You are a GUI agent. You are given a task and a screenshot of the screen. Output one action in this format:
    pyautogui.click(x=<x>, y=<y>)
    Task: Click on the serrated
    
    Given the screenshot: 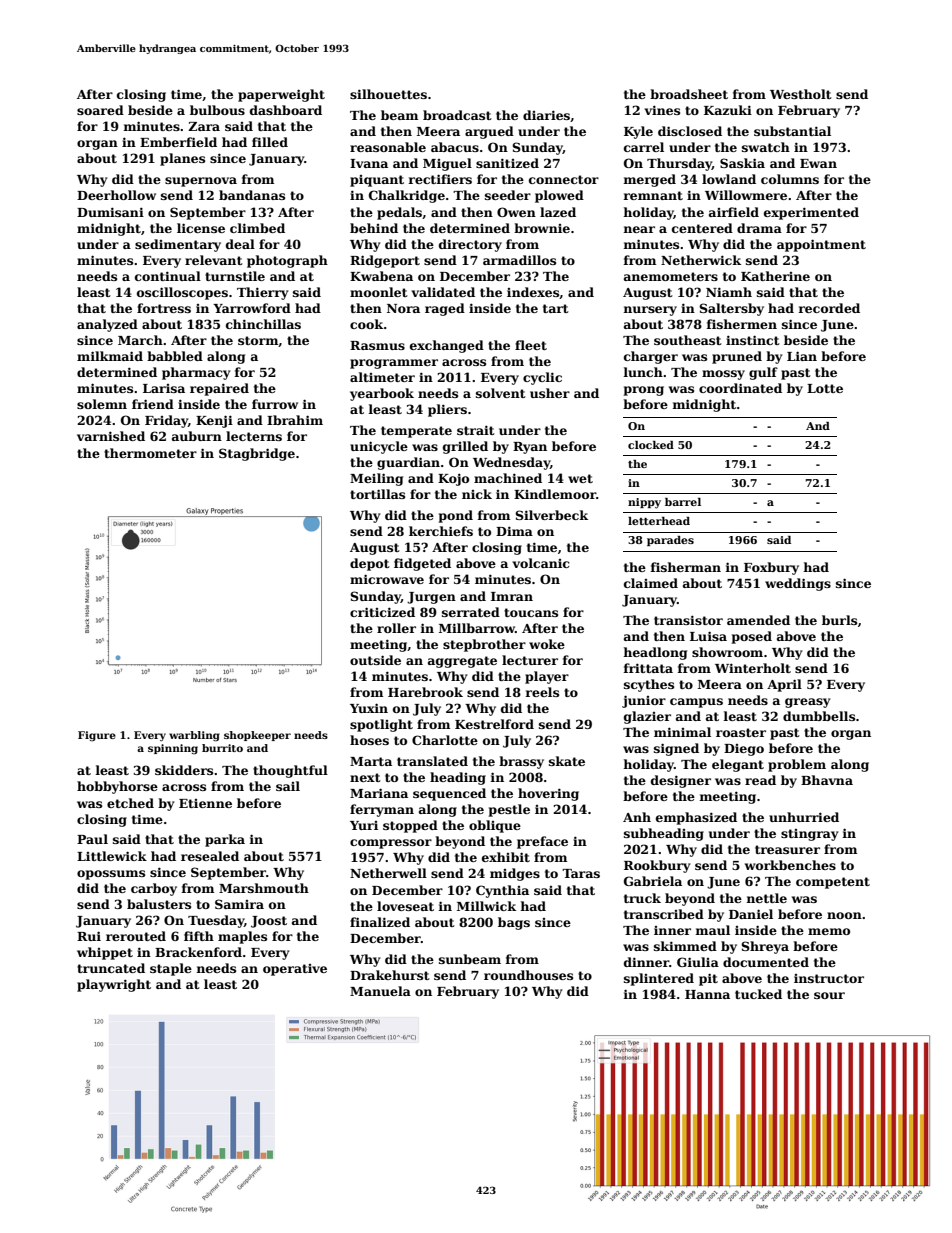 What is the action you would take?
    pyautogui.click(x=471, y=612)
